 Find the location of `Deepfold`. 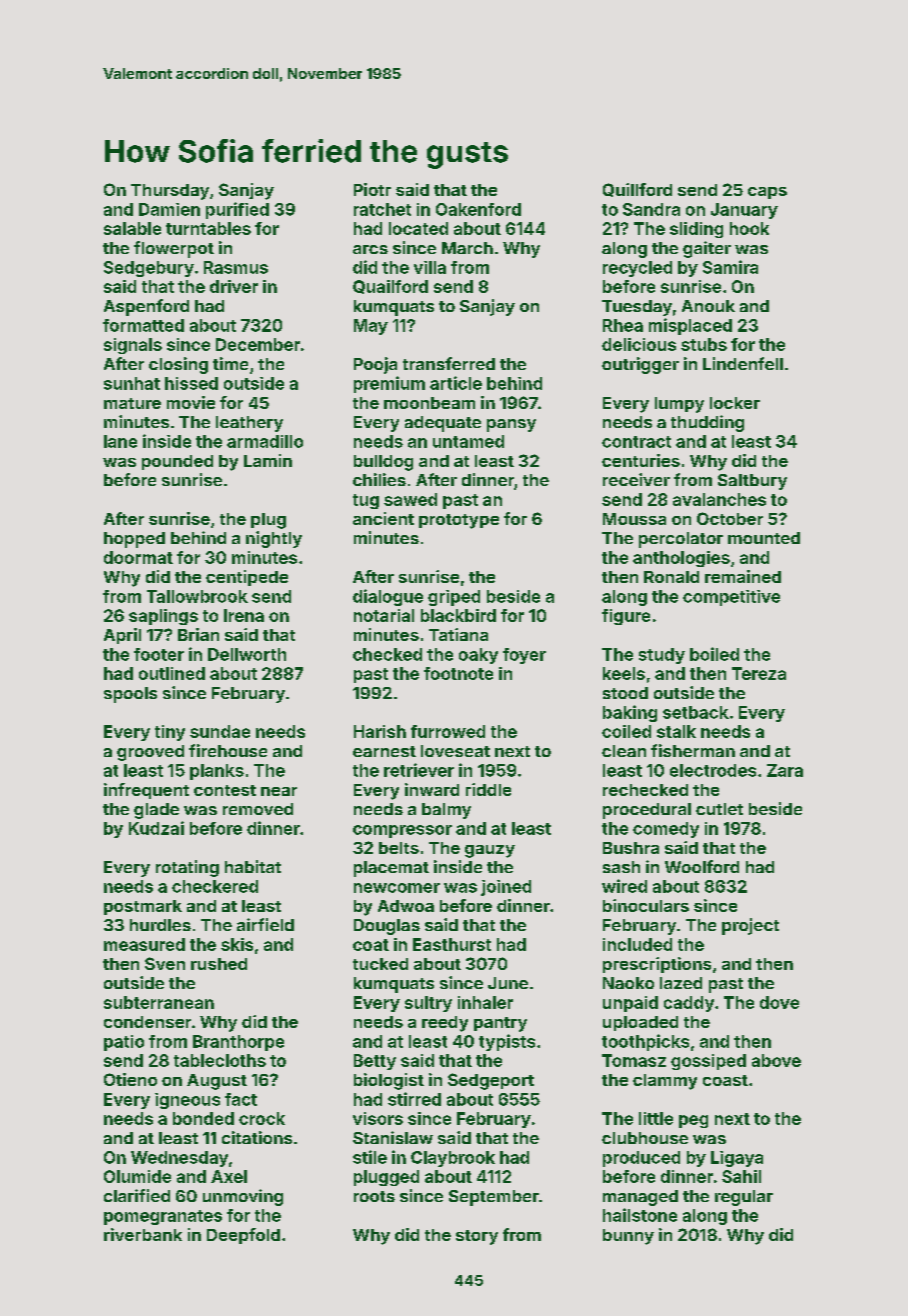

Deepfold is located at coordinates (243, 1236).
